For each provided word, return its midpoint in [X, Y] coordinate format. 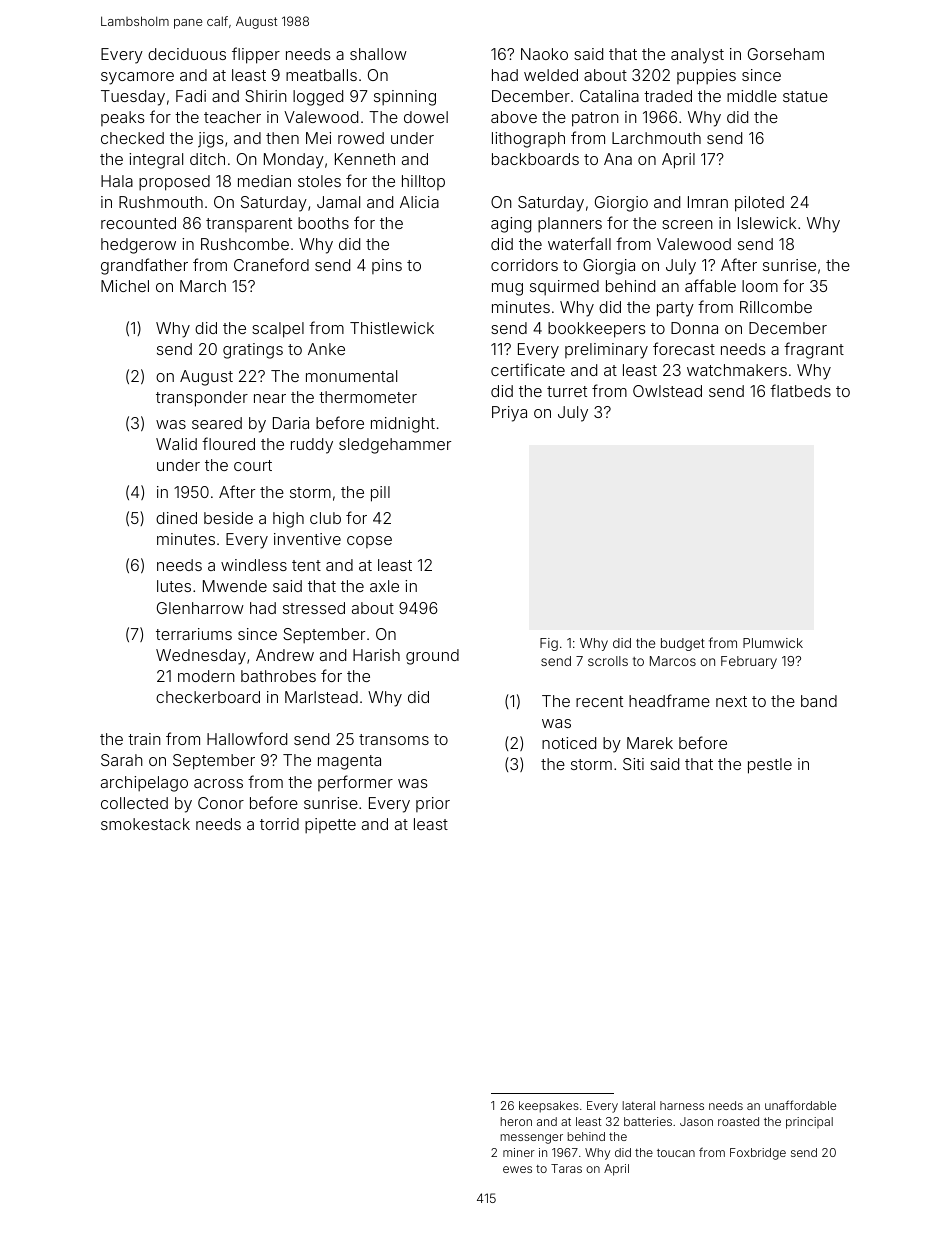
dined [176, 518]
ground [432, 657]
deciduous [187, 54]
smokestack [145, 824]
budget [683, 644]
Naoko [544, 54]
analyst [697, 56]
